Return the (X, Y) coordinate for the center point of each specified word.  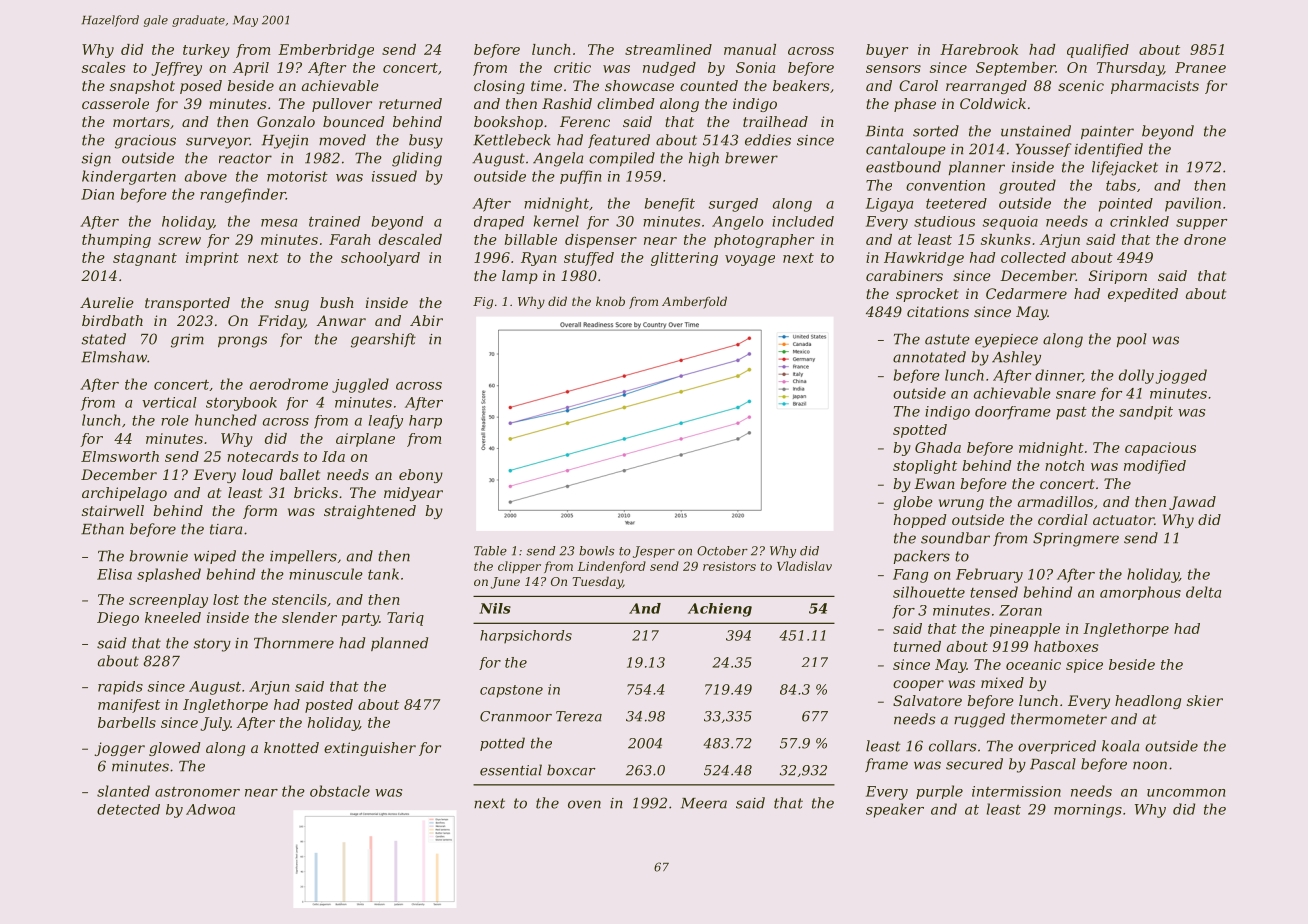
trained (334, 221)
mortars (141, 122)
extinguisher (370, 749)
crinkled (1139, 221)
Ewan (934, 483)
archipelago (124, 494)
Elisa (114, 574)
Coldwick (993, 103)
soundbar (955, 538)
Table (490, 551)
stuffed (589, 259)
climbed (626, 103)
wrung (961, 504)
